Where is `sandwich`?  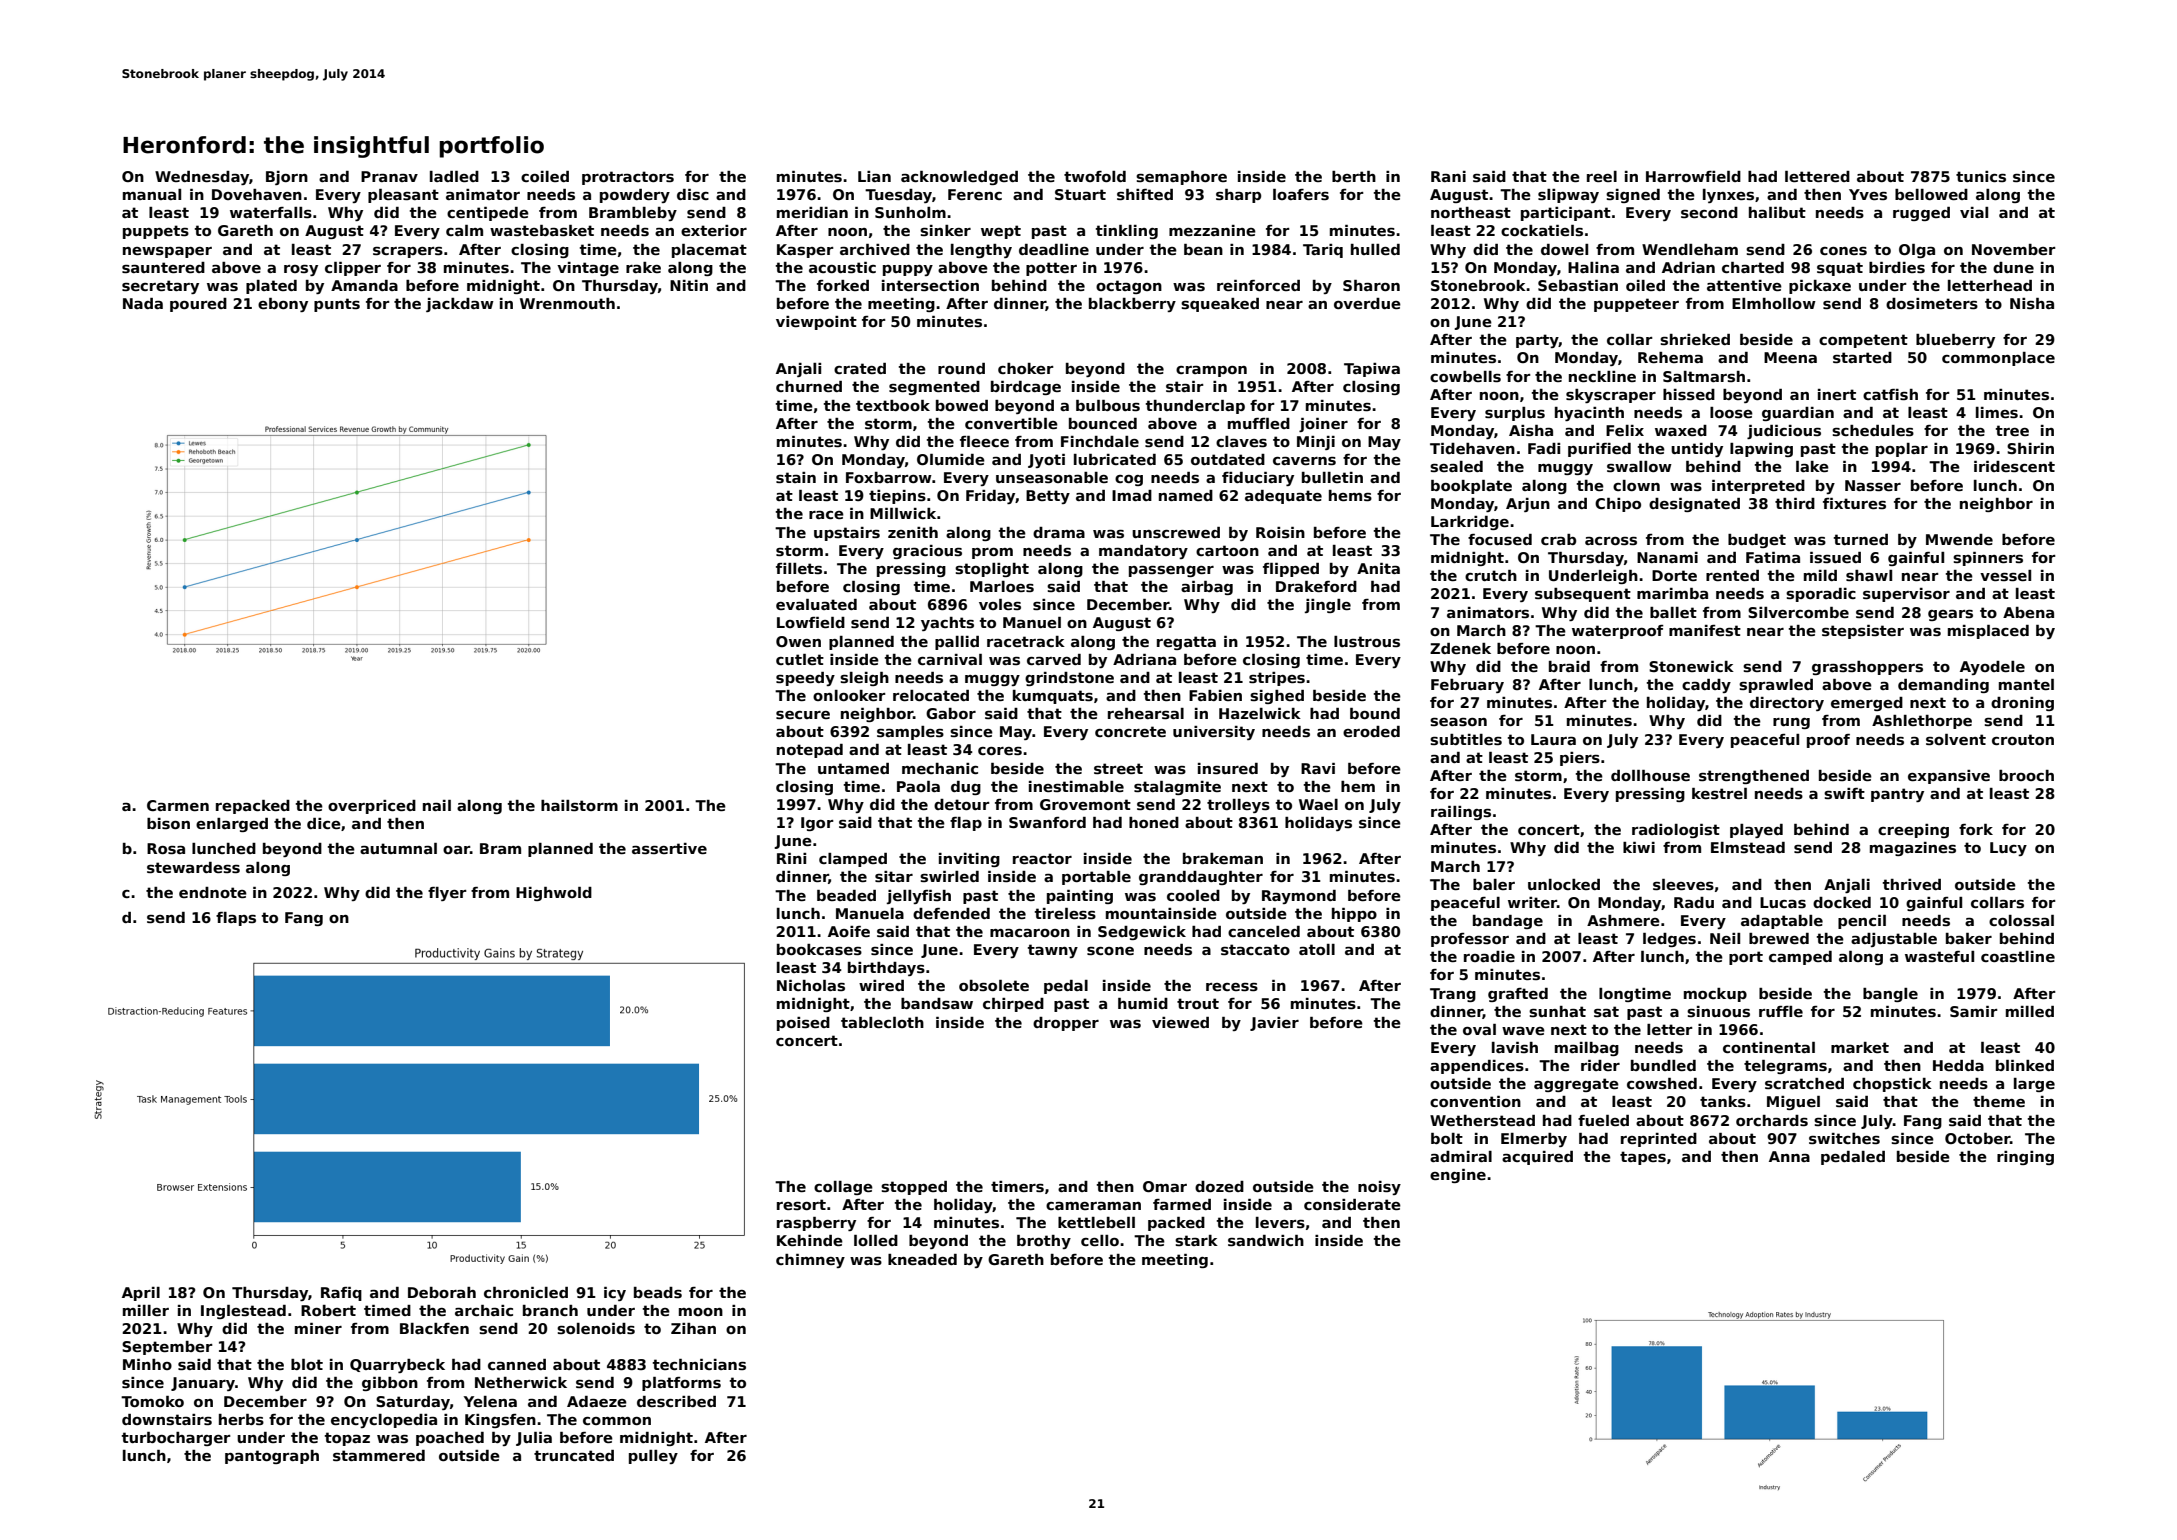 sandwich is located at coordinates (1266, 1241).
